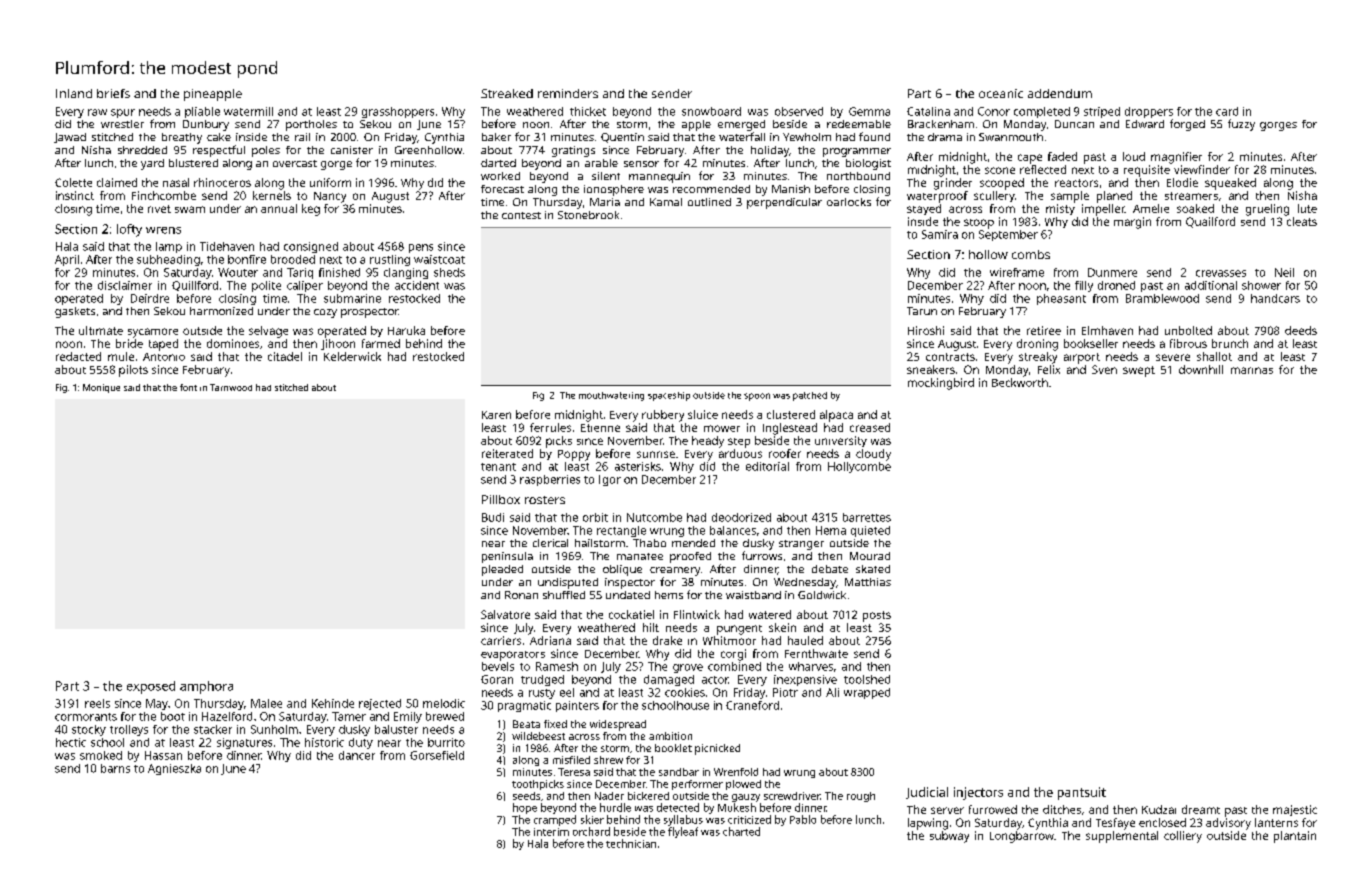  What do you see at coordinates (501, 499) in the page?
I see `Pillbox` at bounding box center [501, 499].
